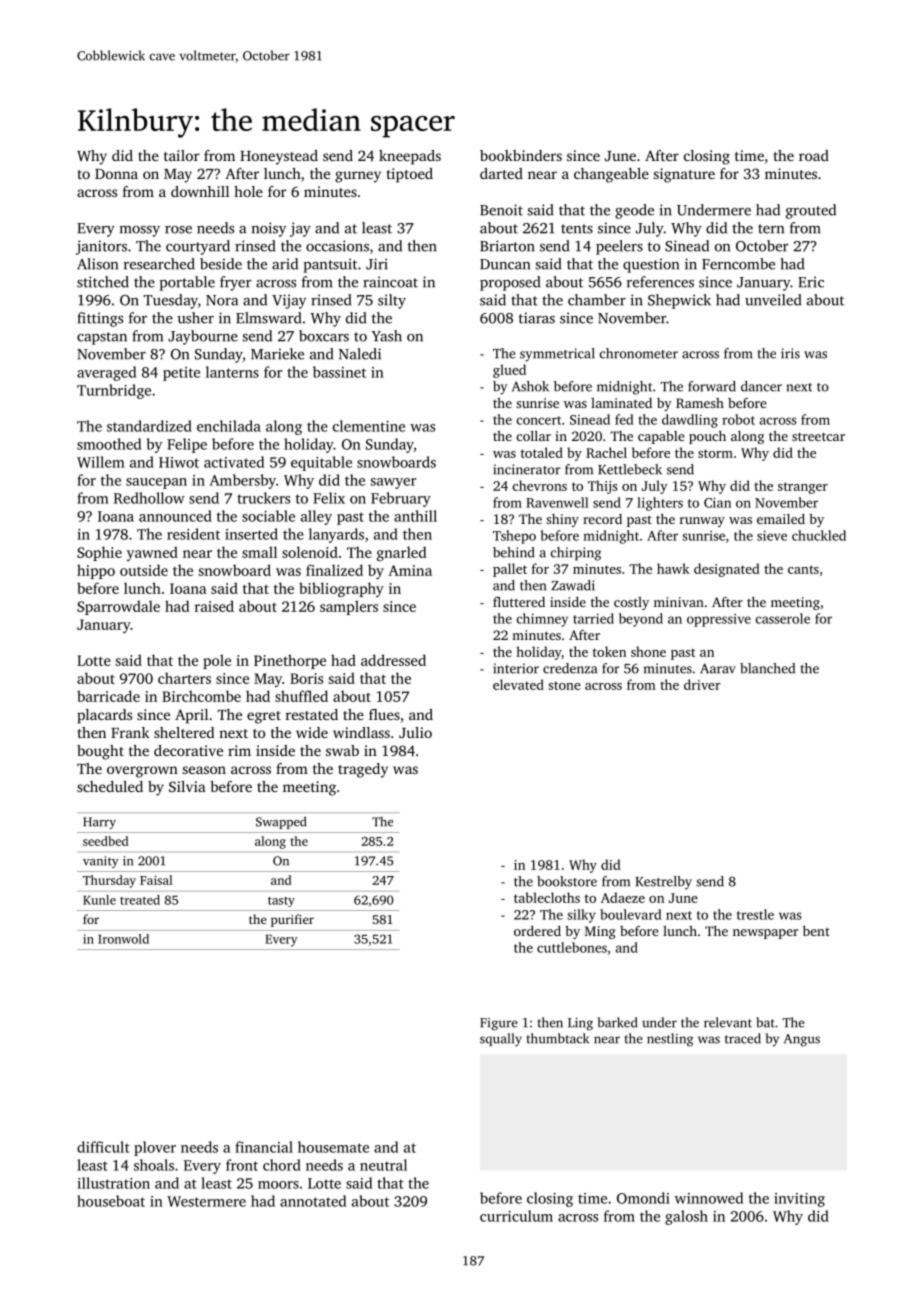  Describe the element at coordinates (790, 353) in the screenshot. I see `iris` at that location.
